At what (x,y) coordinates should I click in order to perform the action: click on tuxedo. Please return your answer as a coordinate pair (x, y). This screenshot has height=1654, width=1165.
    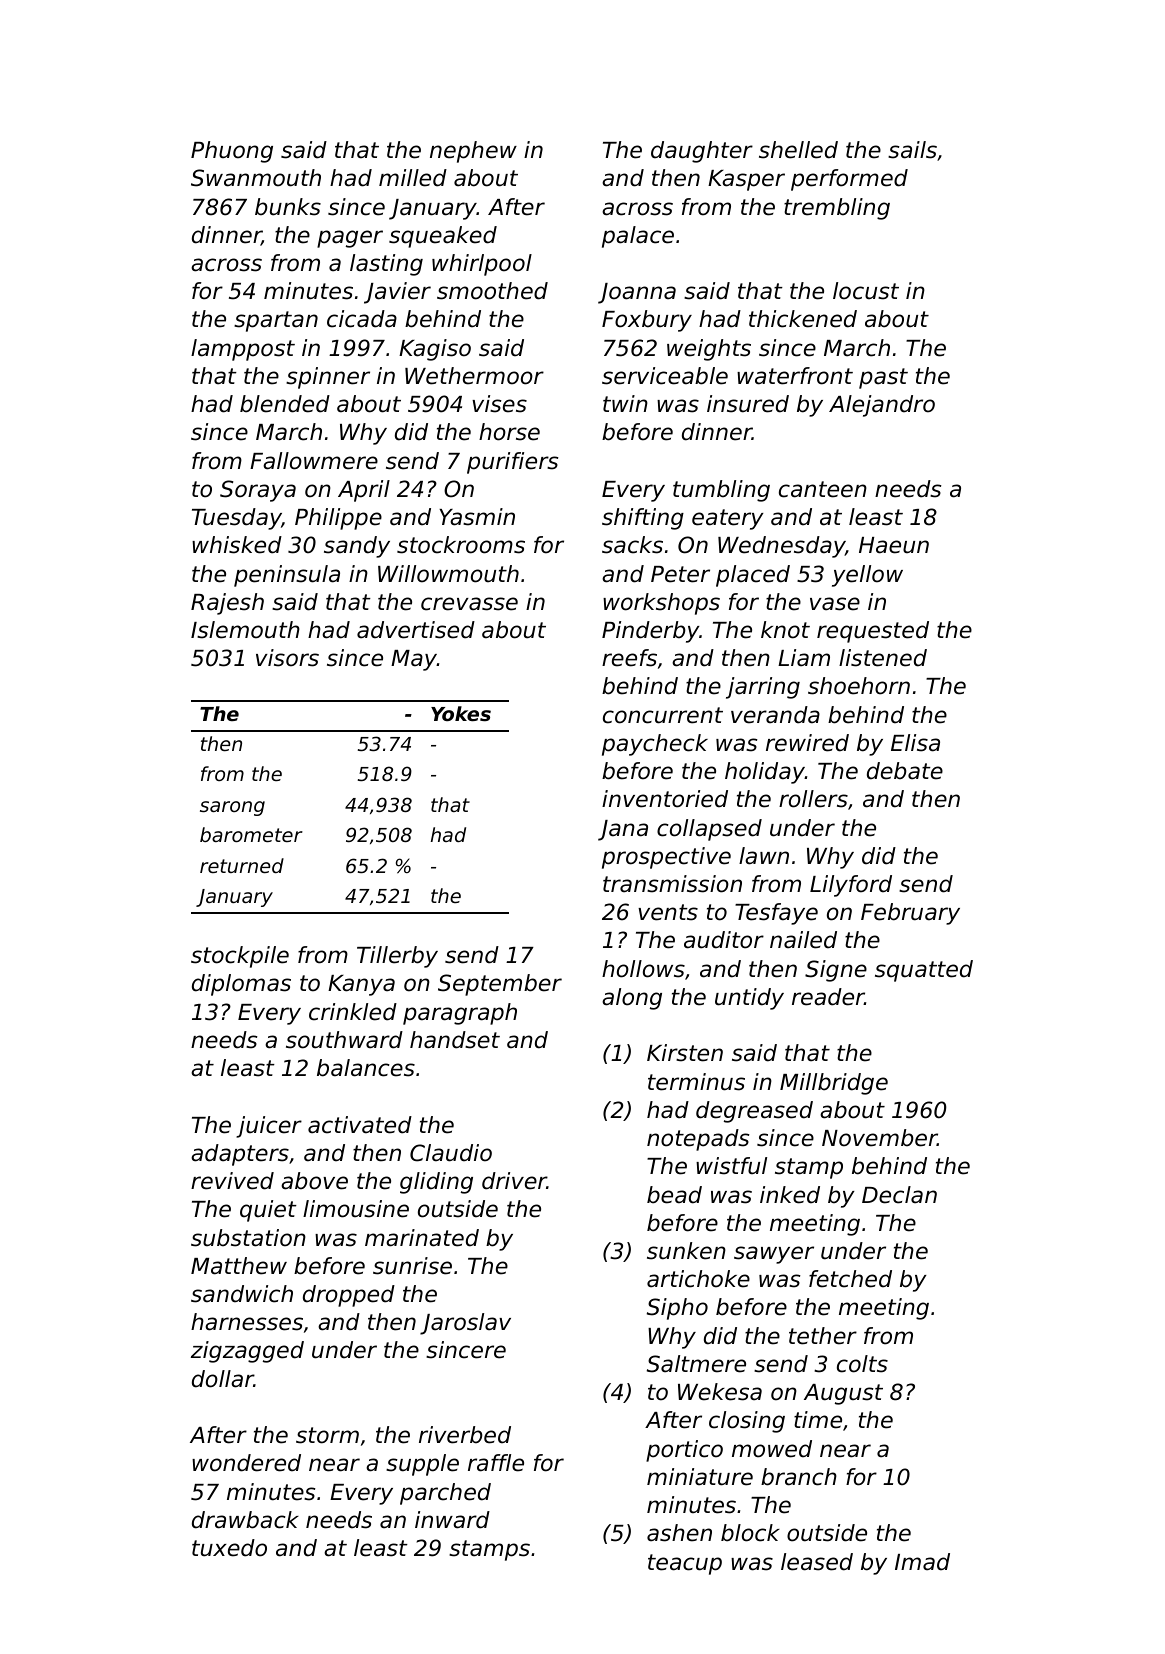
    Looking at the image, I should click on (229, 1548).
